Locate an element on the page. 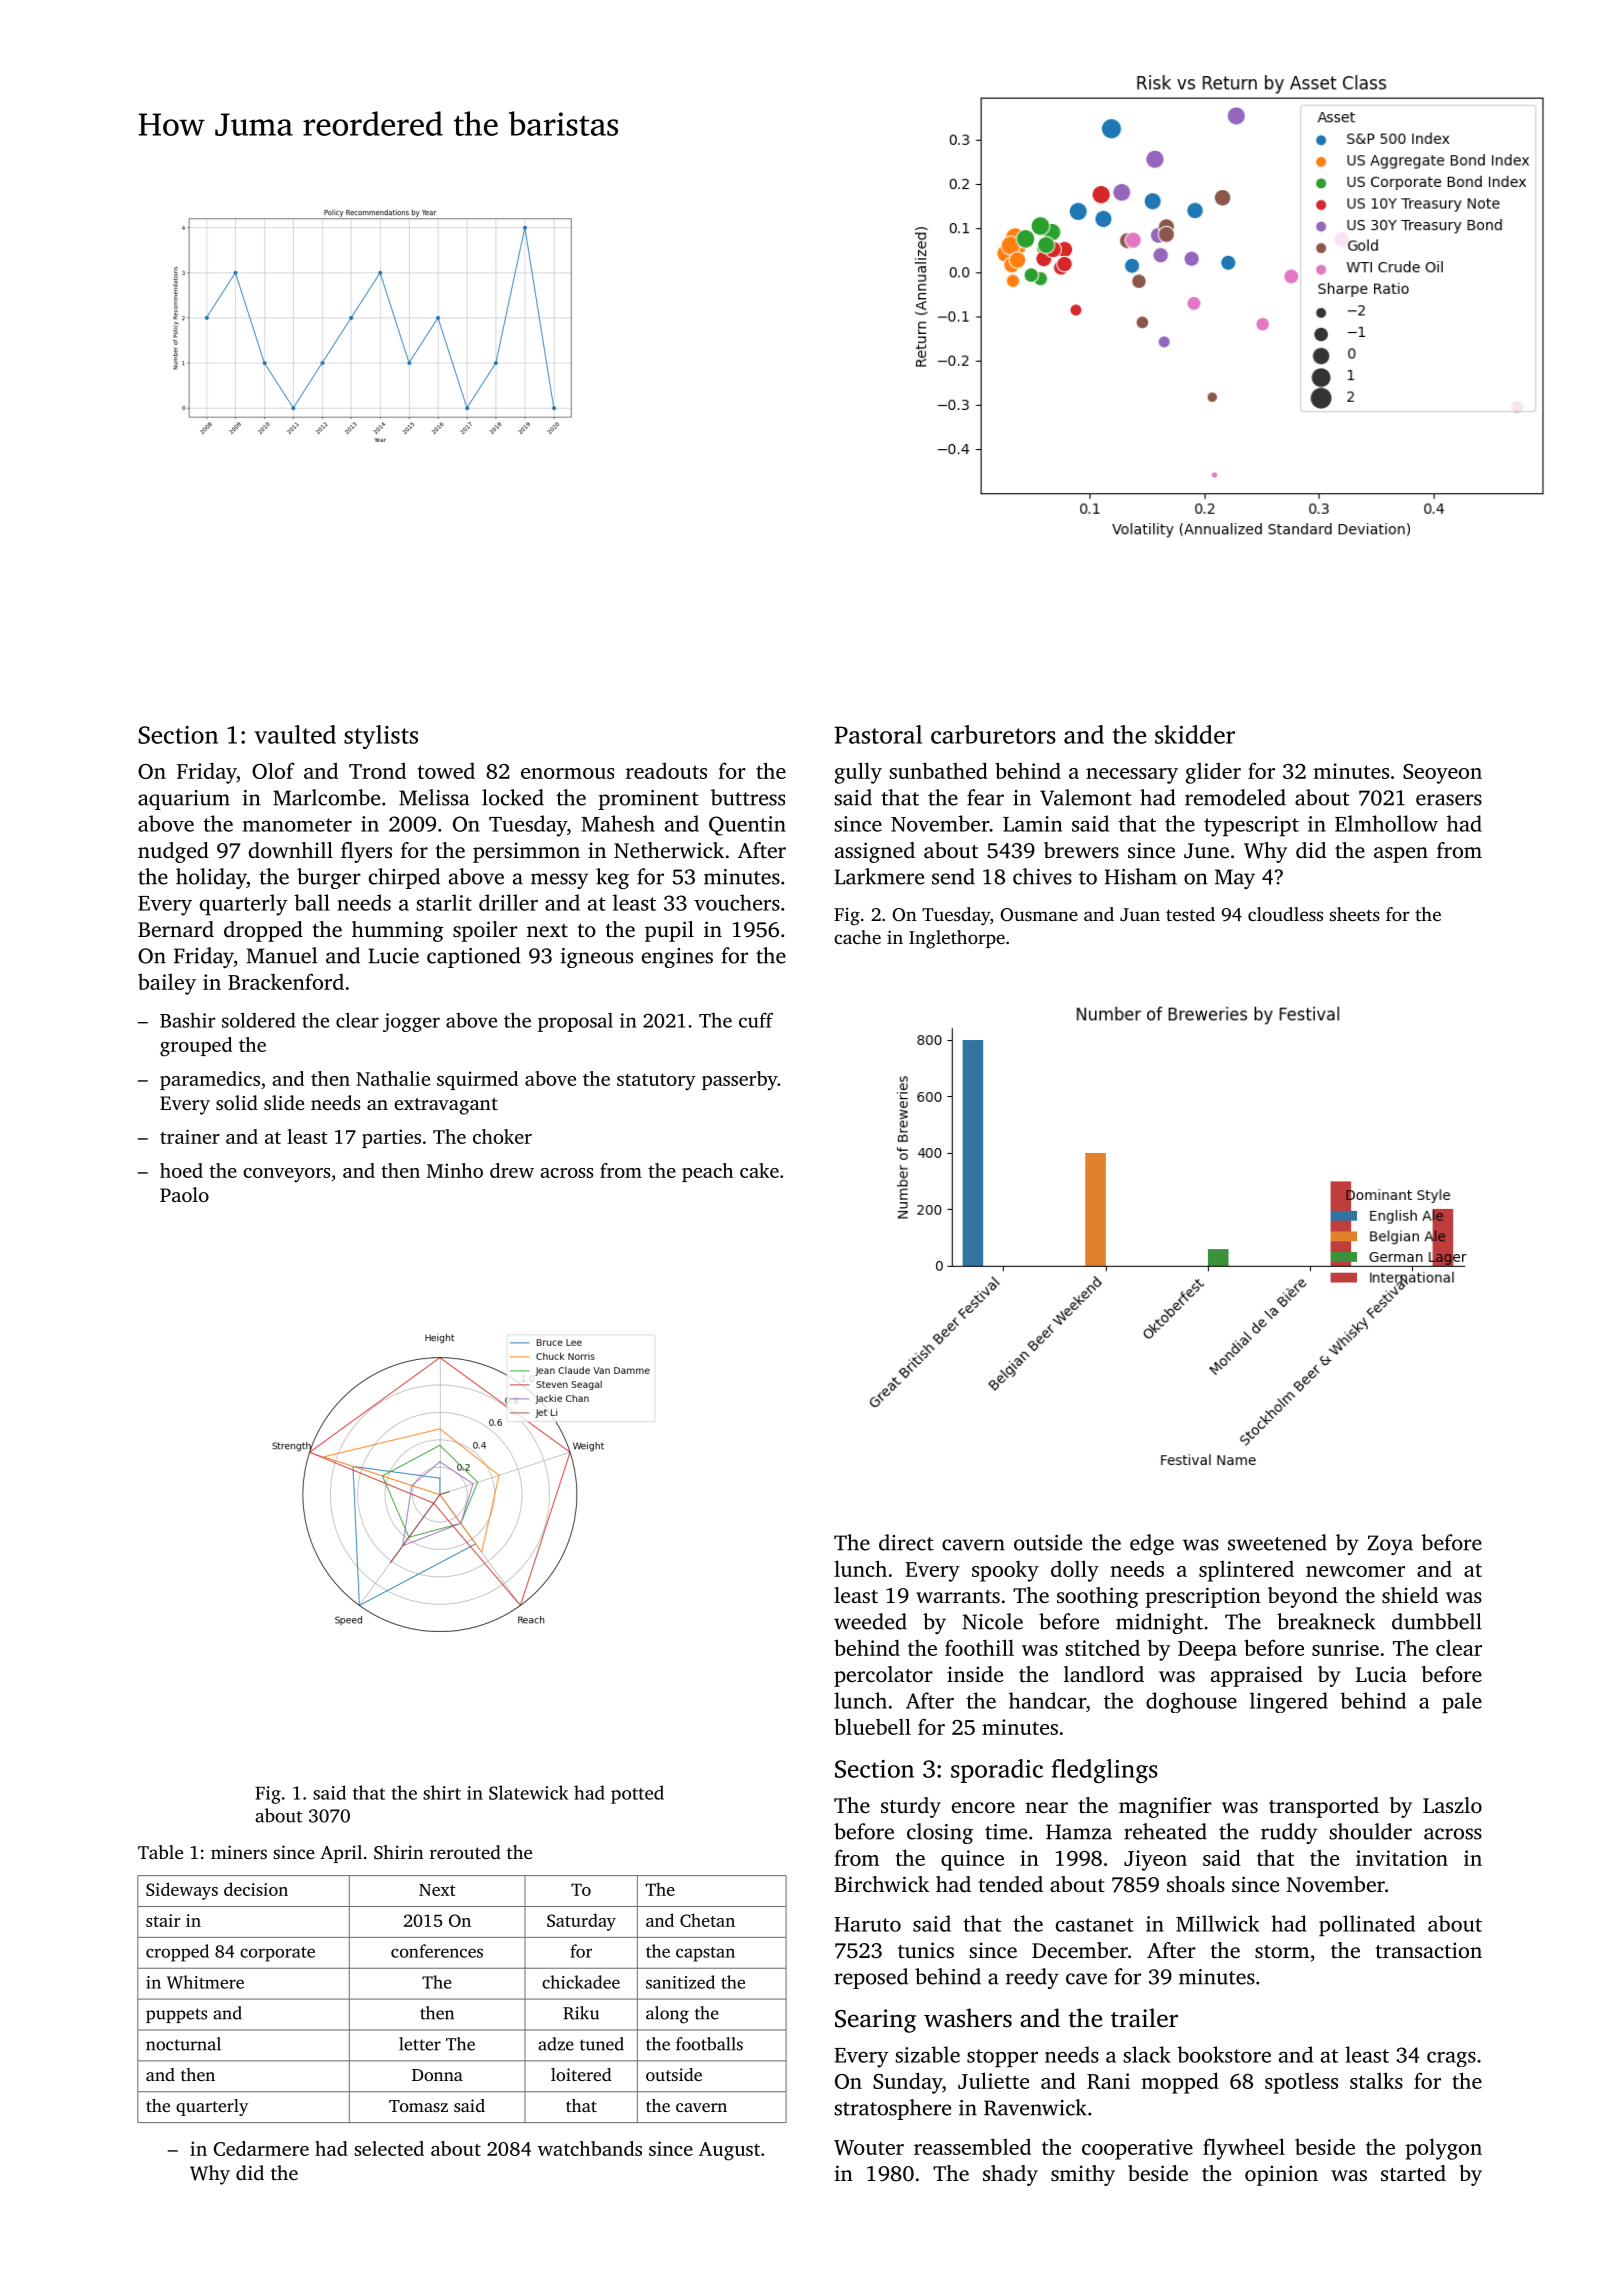  selected is located at coordinates (389, 2148).
